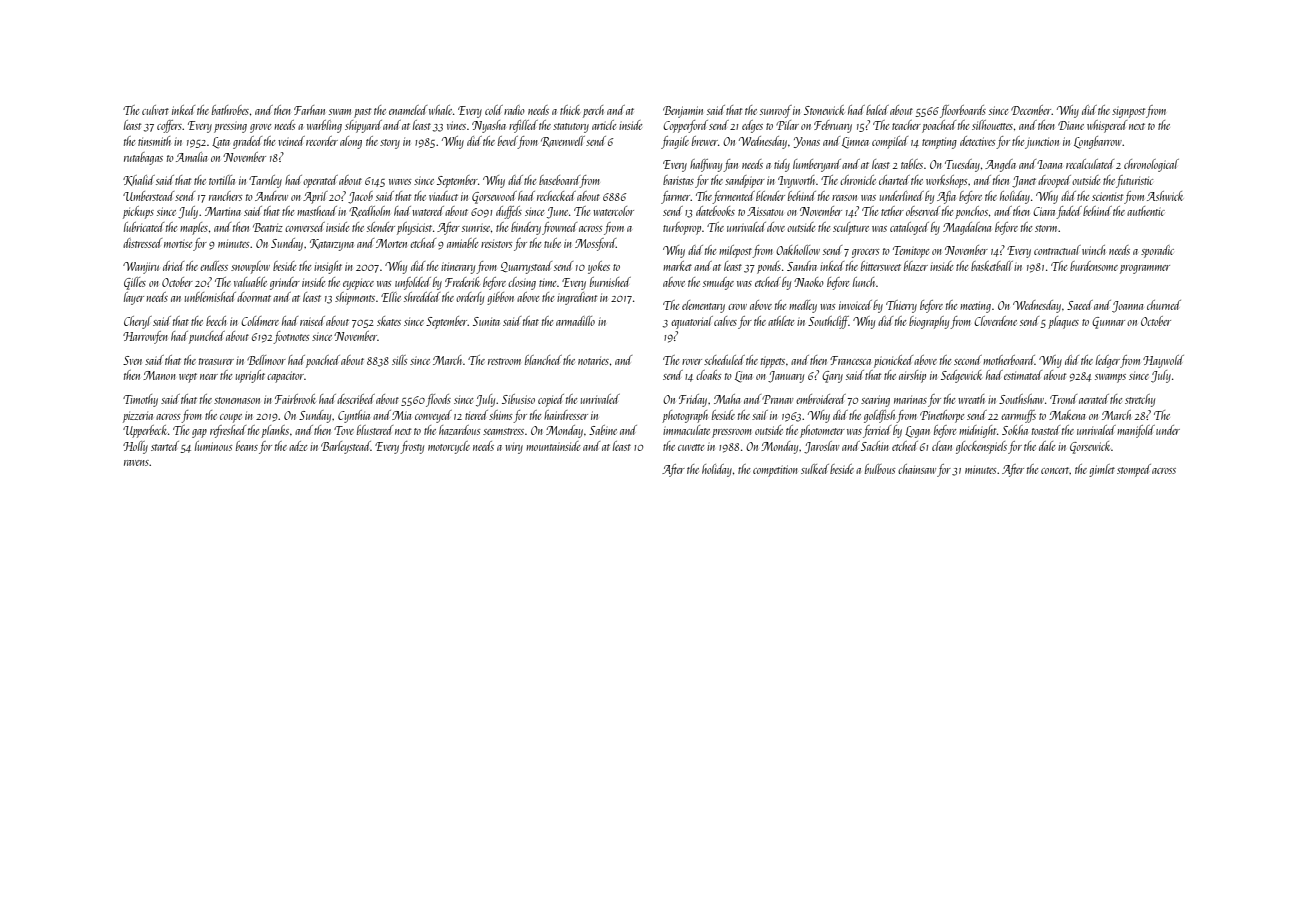  What do you see at coordinates (140, 400) in the image?
I see `Timothy` at bounding box center [140, 400].
